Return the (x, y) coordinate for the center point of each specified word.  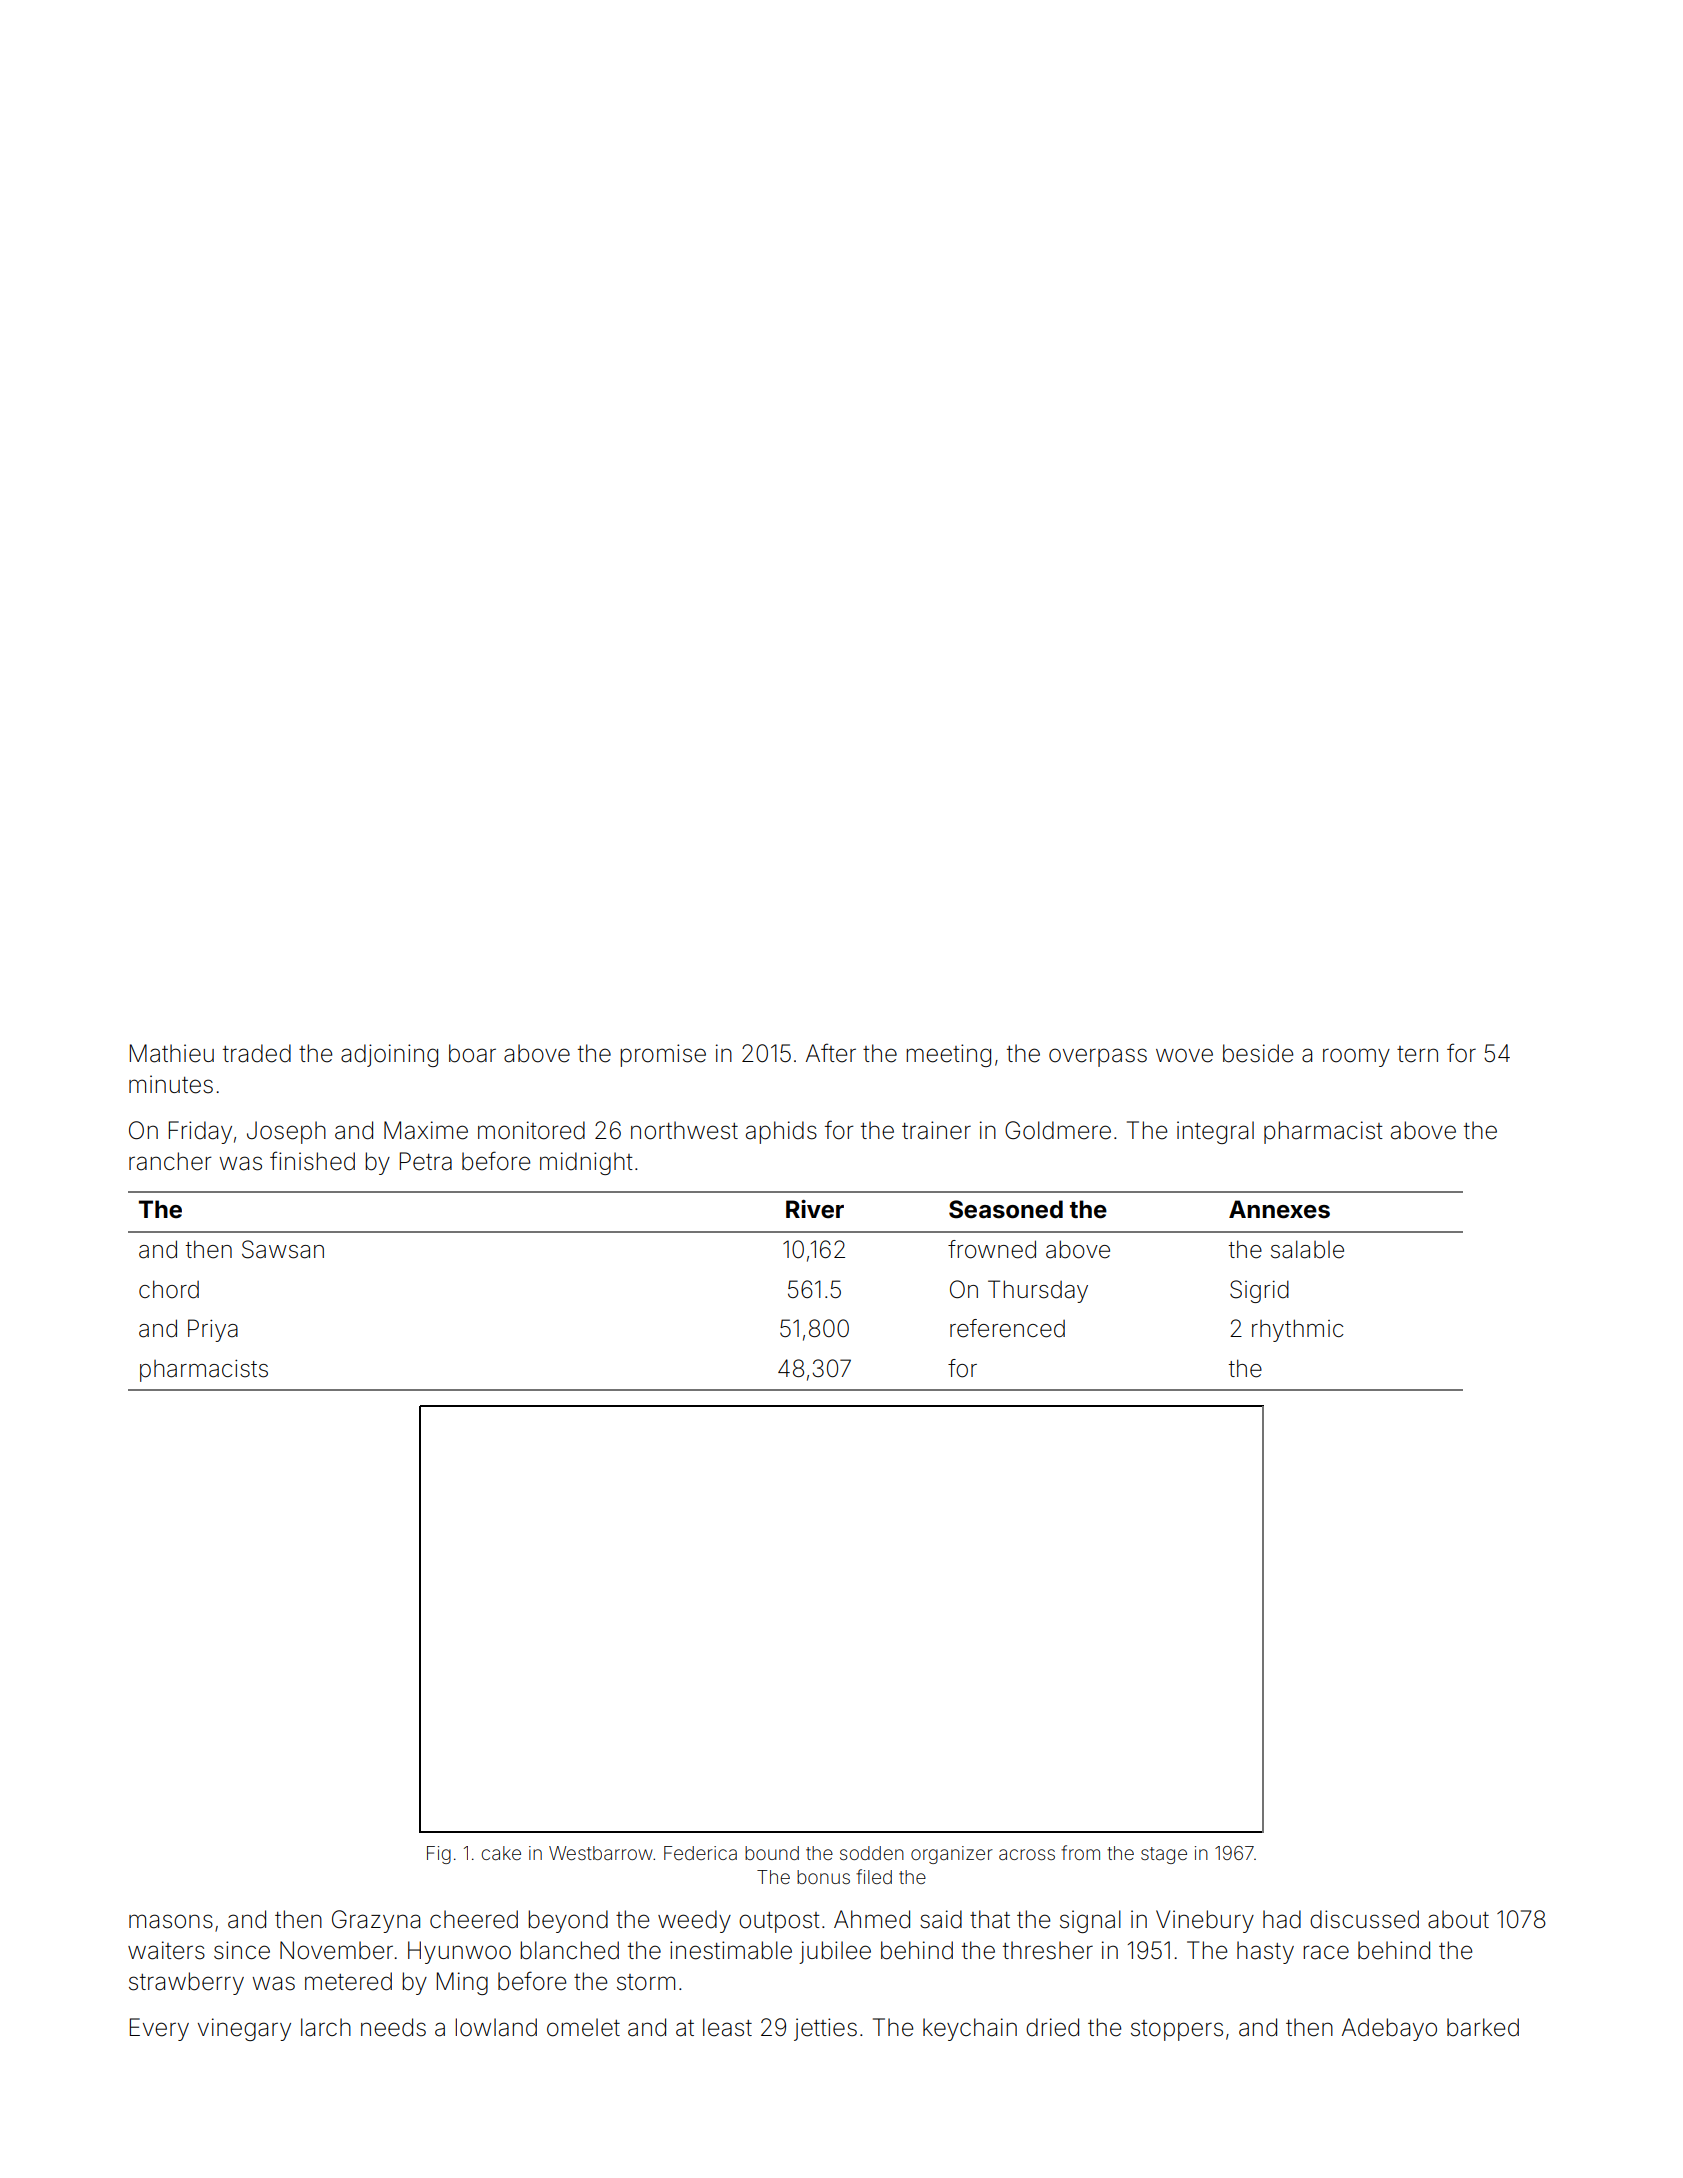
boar (472, 1053)
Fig (439, 1855)
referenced (1007, 1328)
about (1458, 1919)
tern (1417, 1054)
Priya (213, 1330)
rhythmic (1298, 1330)
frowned (992, 1249)
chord (169, 1289)
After (831, 1053)
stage (1164, 1855)
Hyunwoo (459, 1952)
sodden (872, 1853)
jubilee (835, 1952)
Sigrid (1259, 1291)
